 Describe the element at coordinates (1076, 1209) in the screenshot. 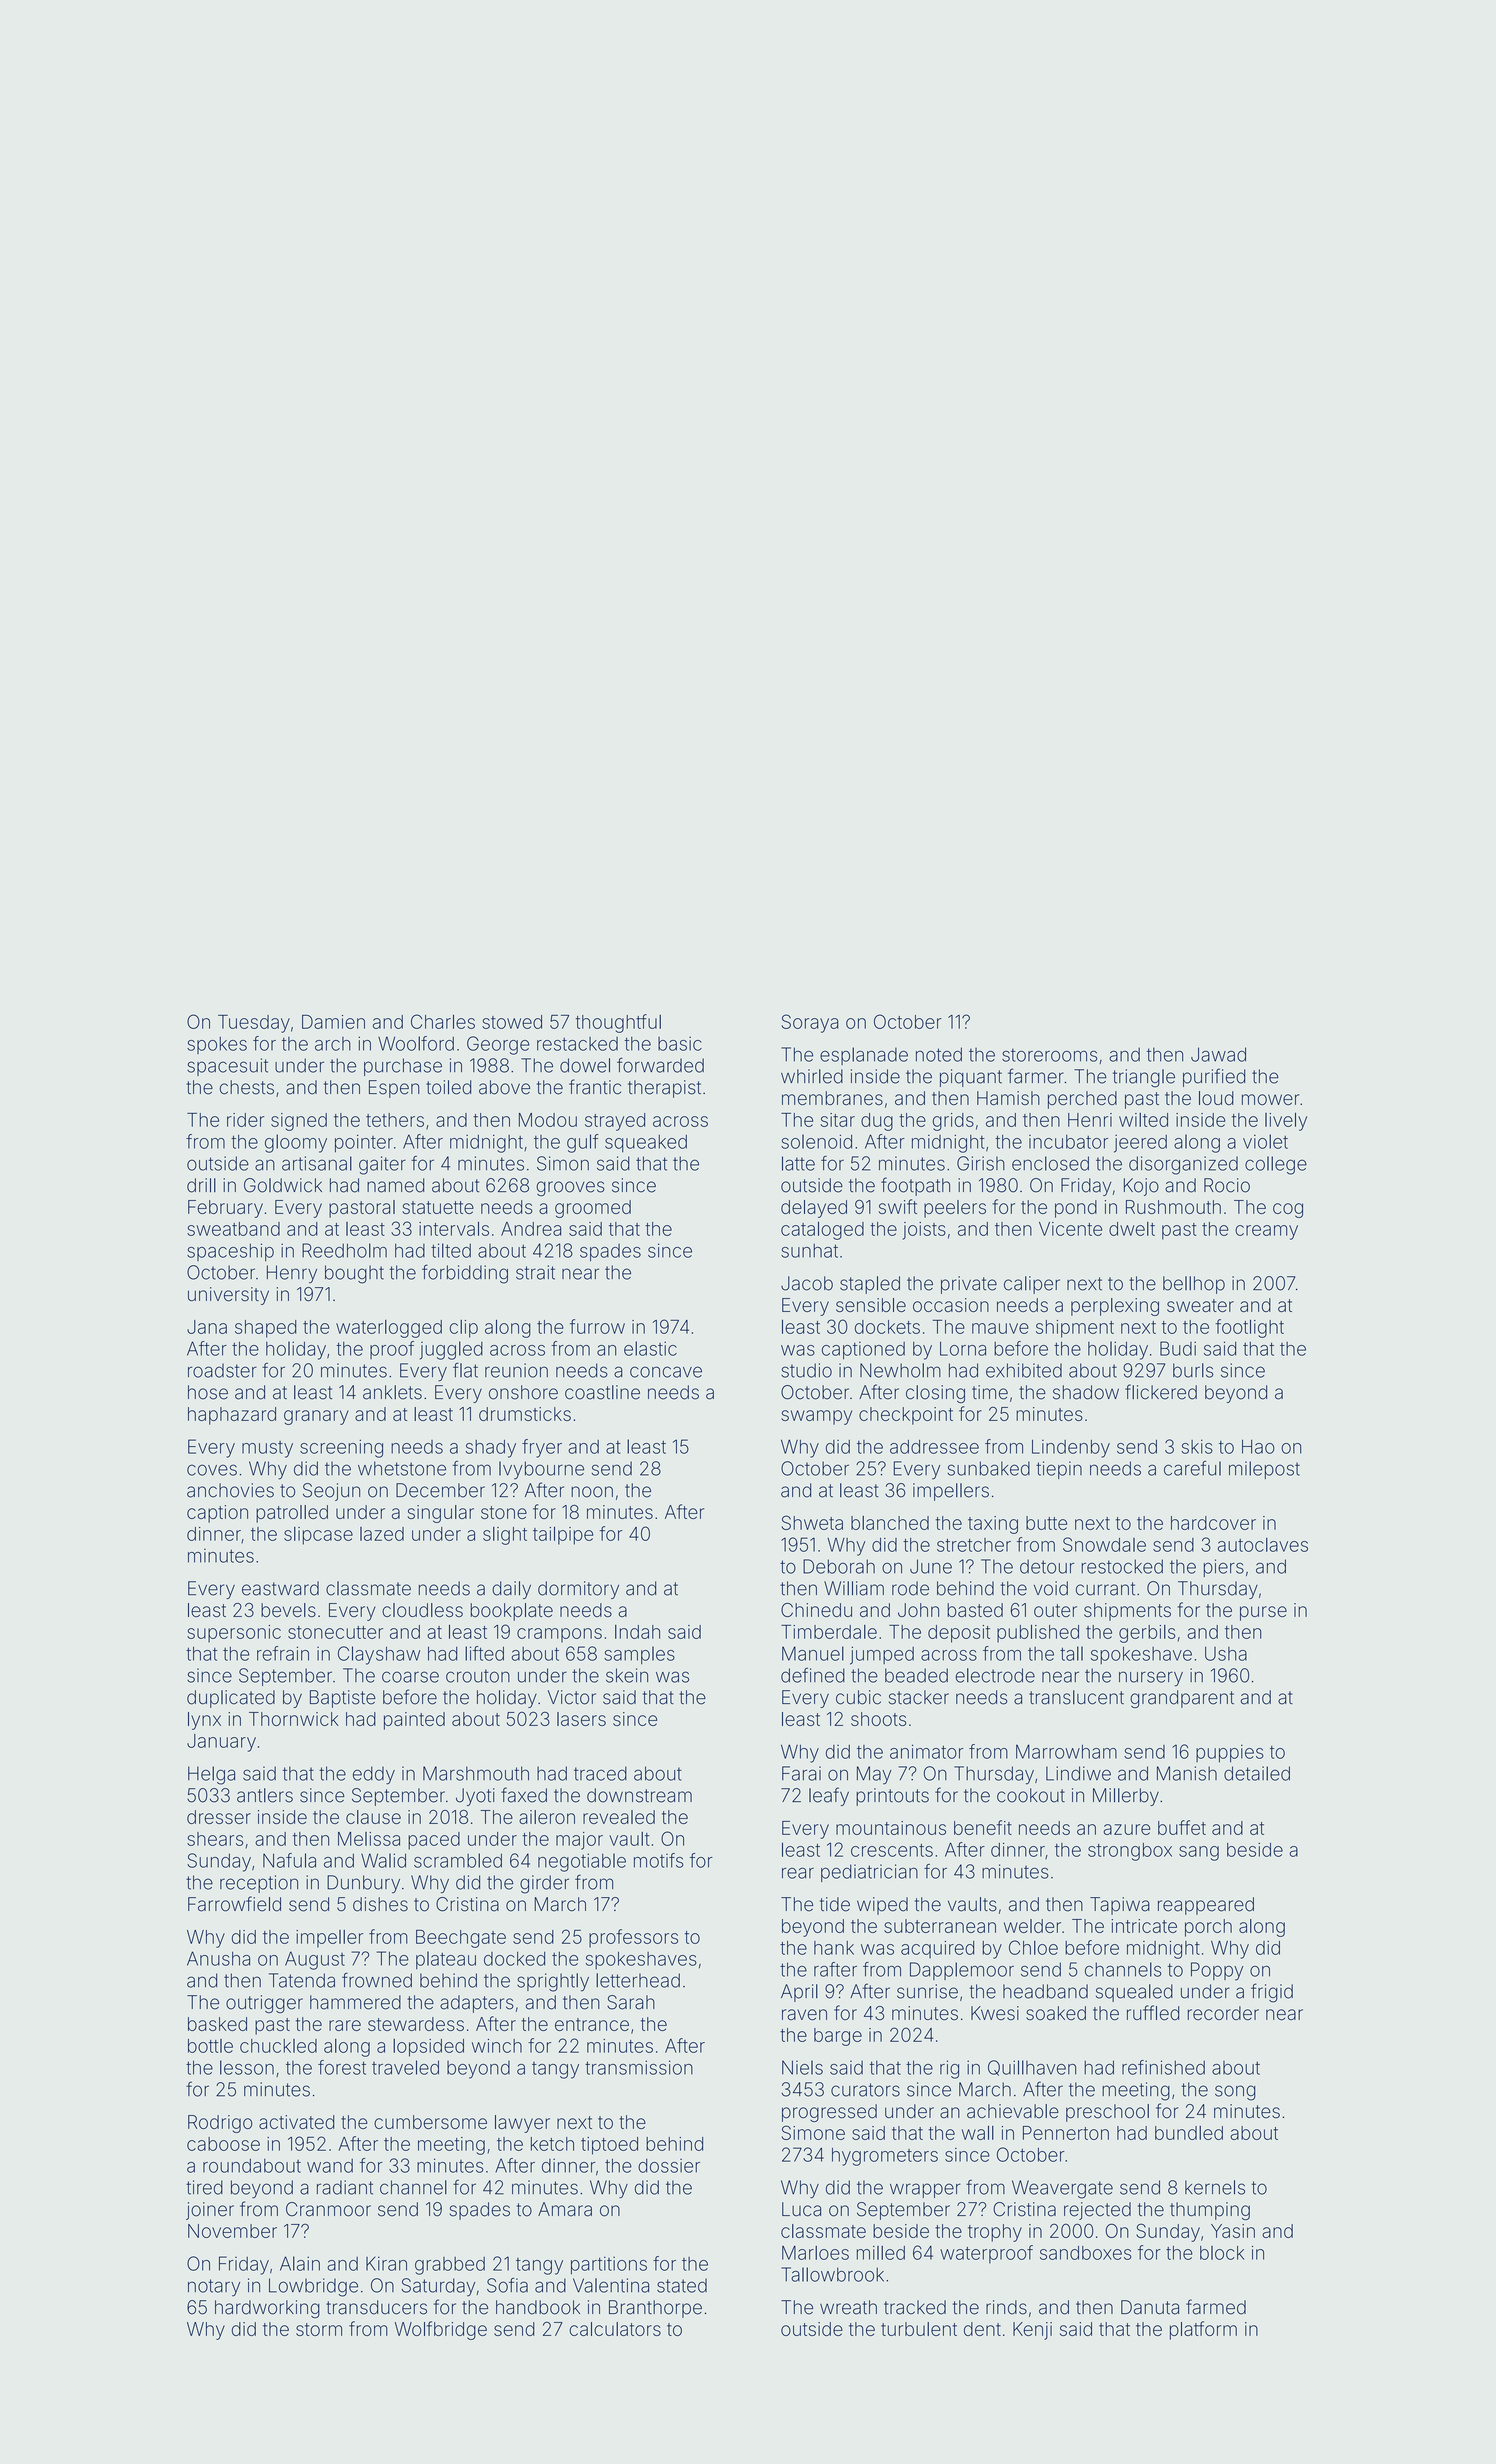

I see `pond` at that location.
